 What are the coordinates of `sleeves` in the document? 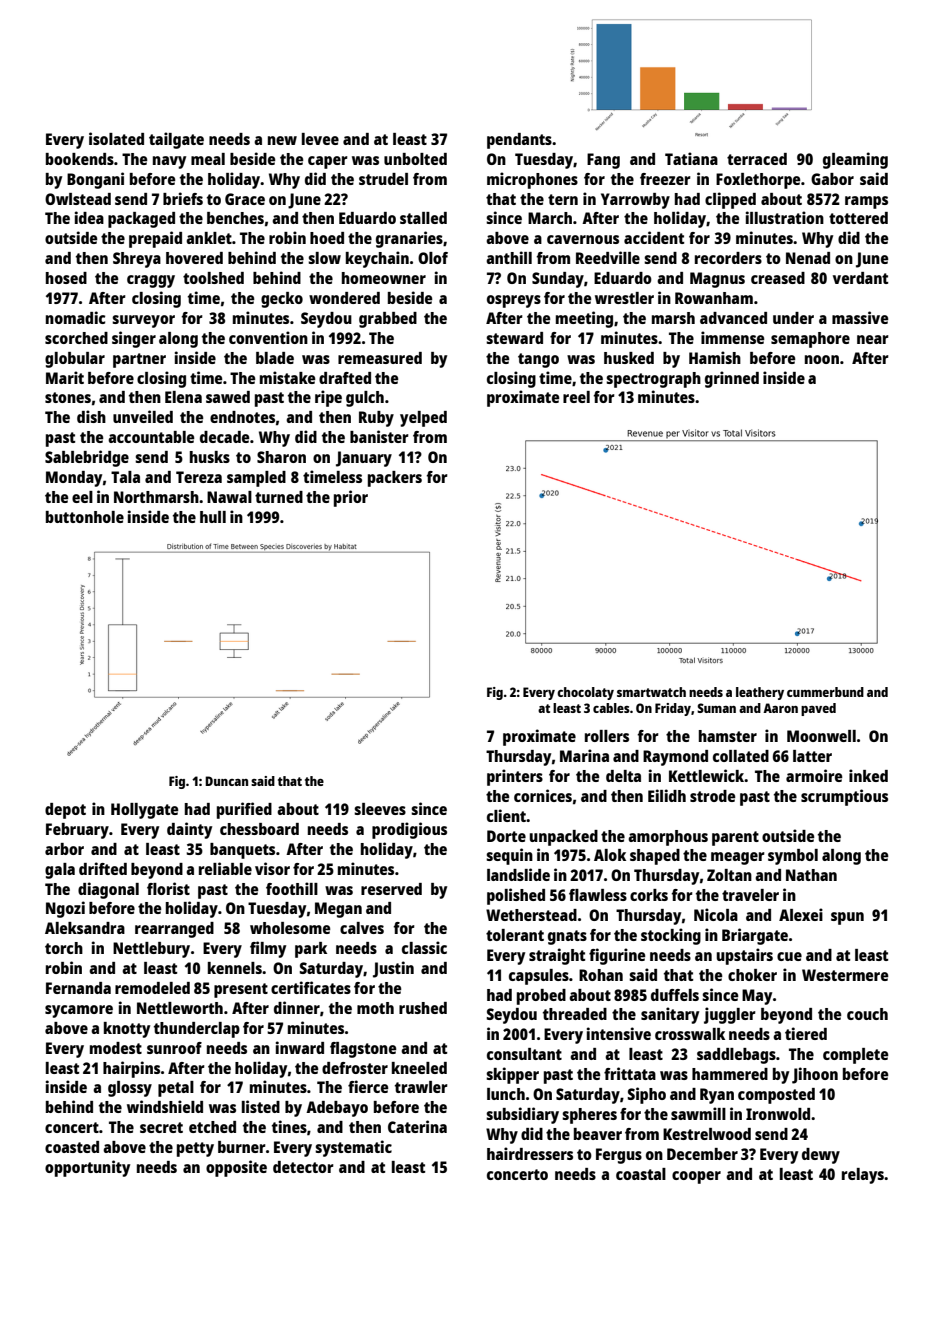 It's located at (380, 809).
